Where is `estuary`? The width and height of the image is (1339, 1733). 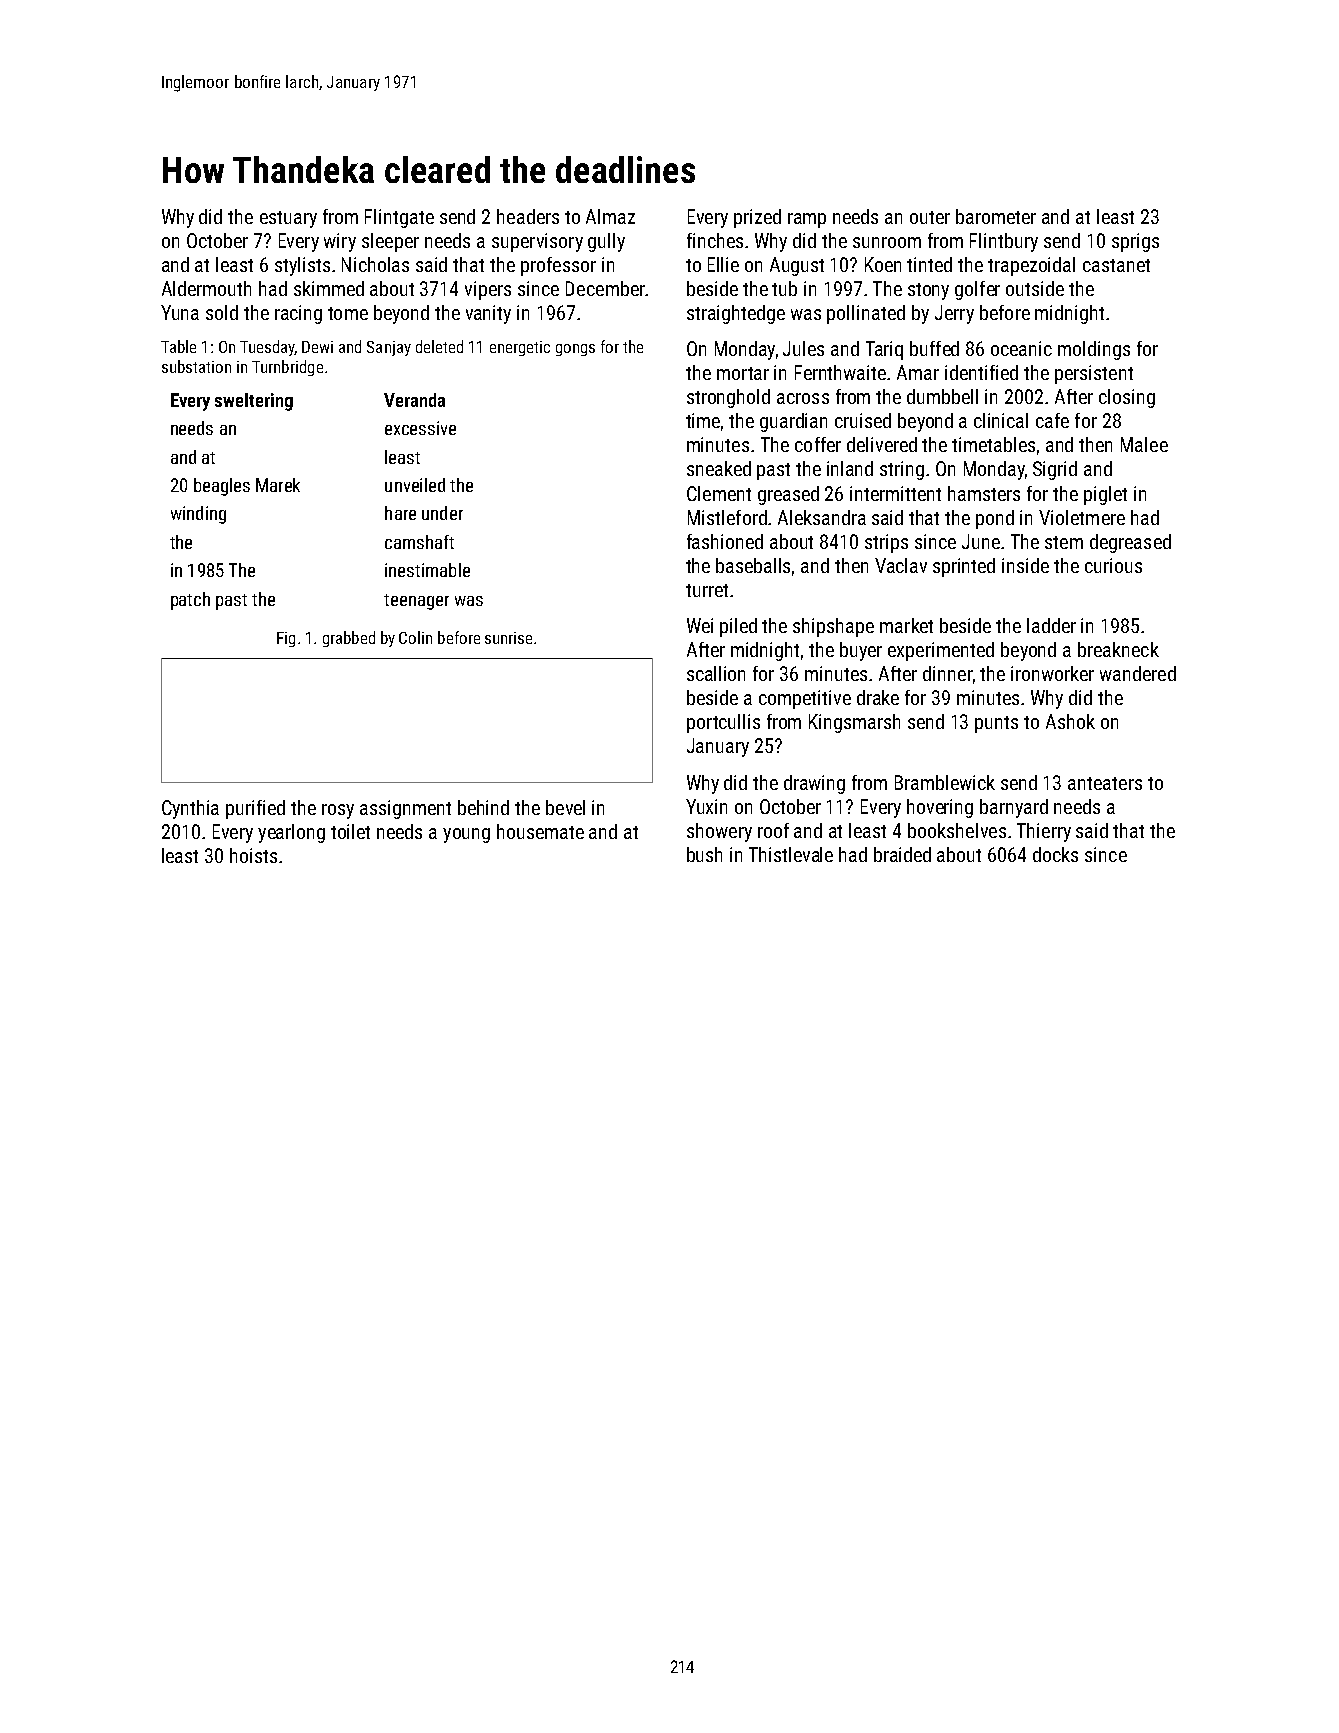 estuary is located at coordinates (288, 219).
